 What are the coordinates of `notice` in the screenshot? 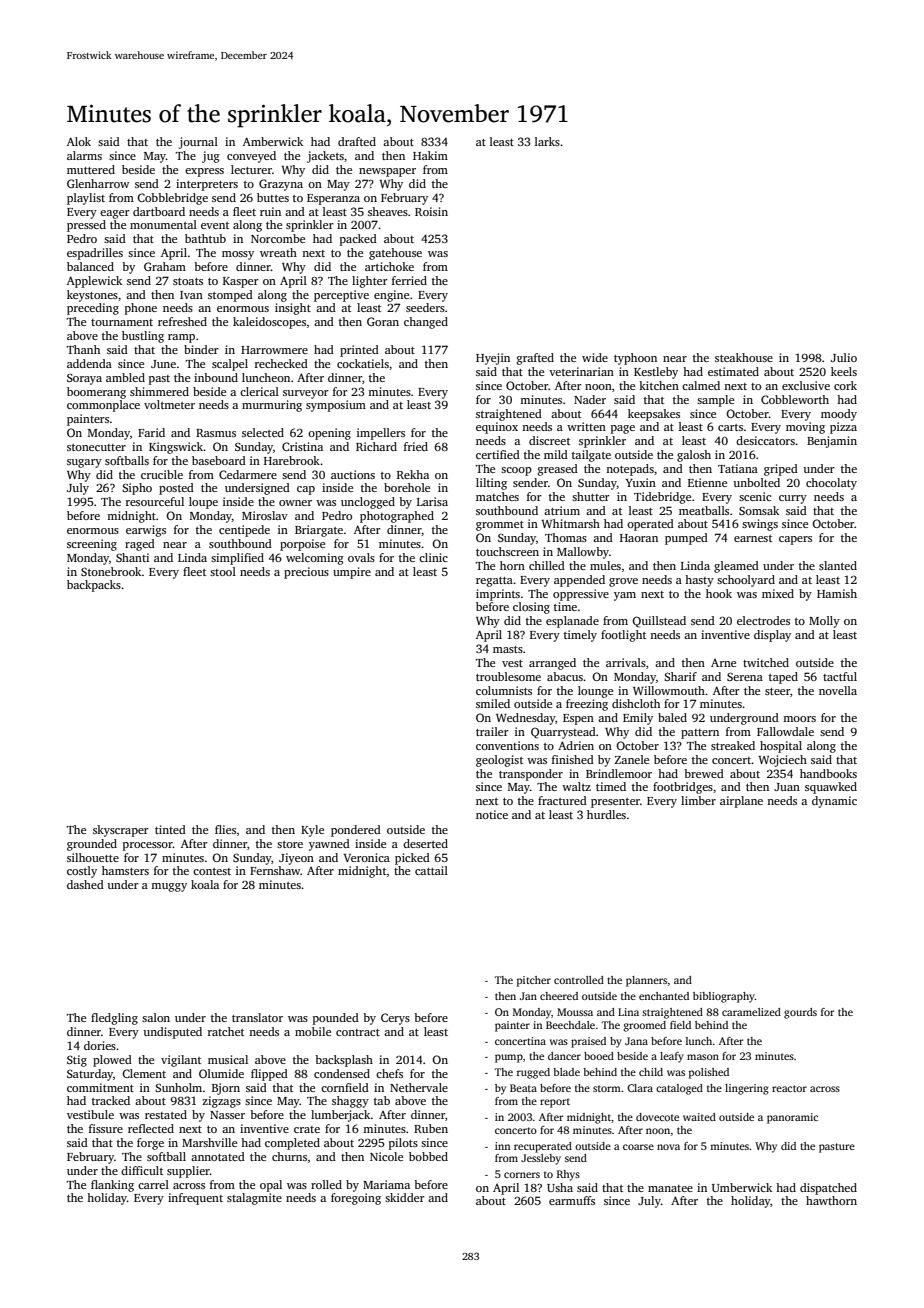 It's located at (492, 814).
